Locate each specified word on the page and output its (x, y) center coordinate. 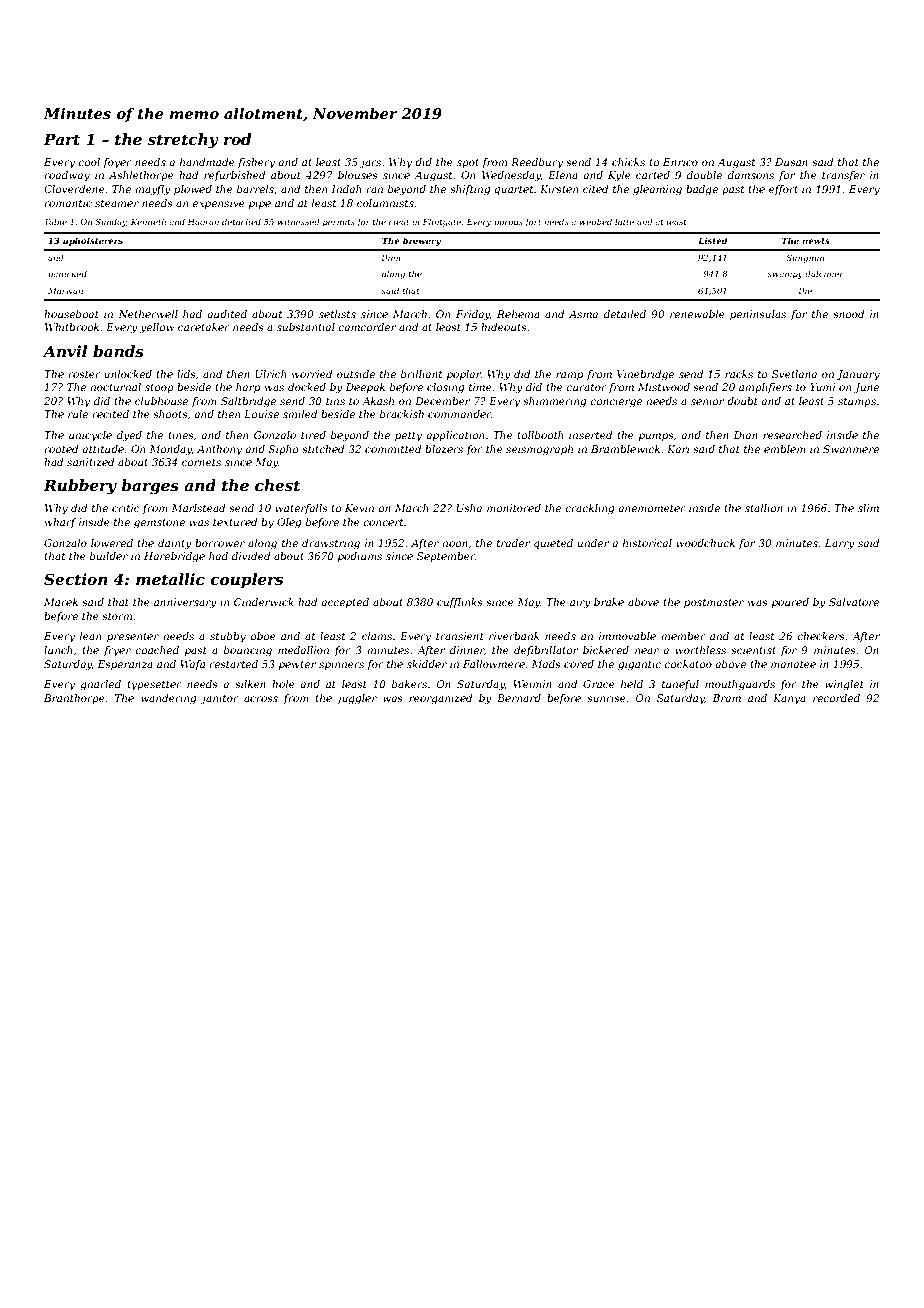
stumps (857, 402)
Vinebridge (645, 375)
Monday (170, 450)
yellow (157, 328)
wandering (168, 699)
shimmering (554, 402)
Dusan (791, 162)
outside (356, 374)
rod (237, 139)
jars (370, 163)
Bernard (519, 698)
